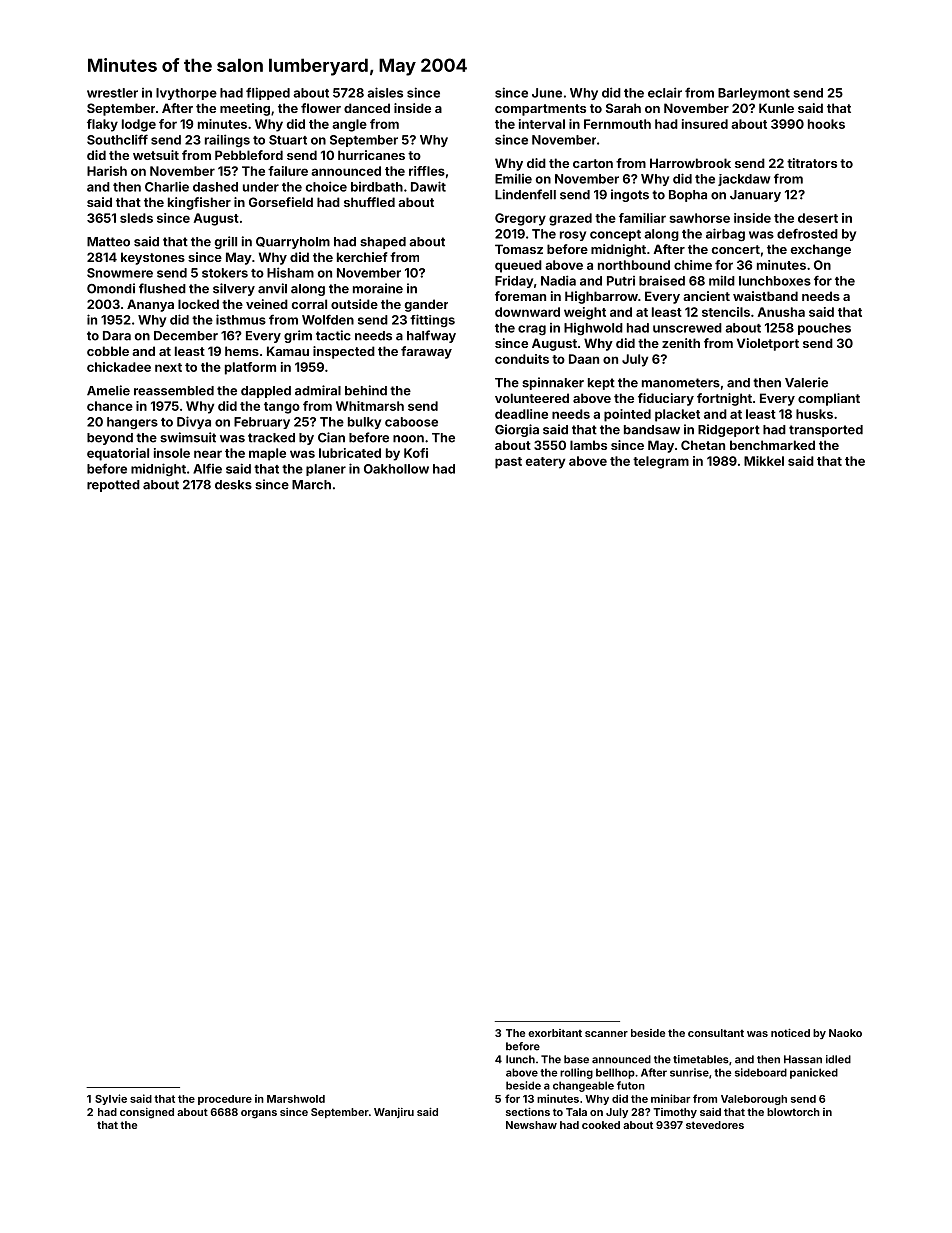  Describe the element at coordinates (162, 288) in the document. I see `flushed` at that location.
